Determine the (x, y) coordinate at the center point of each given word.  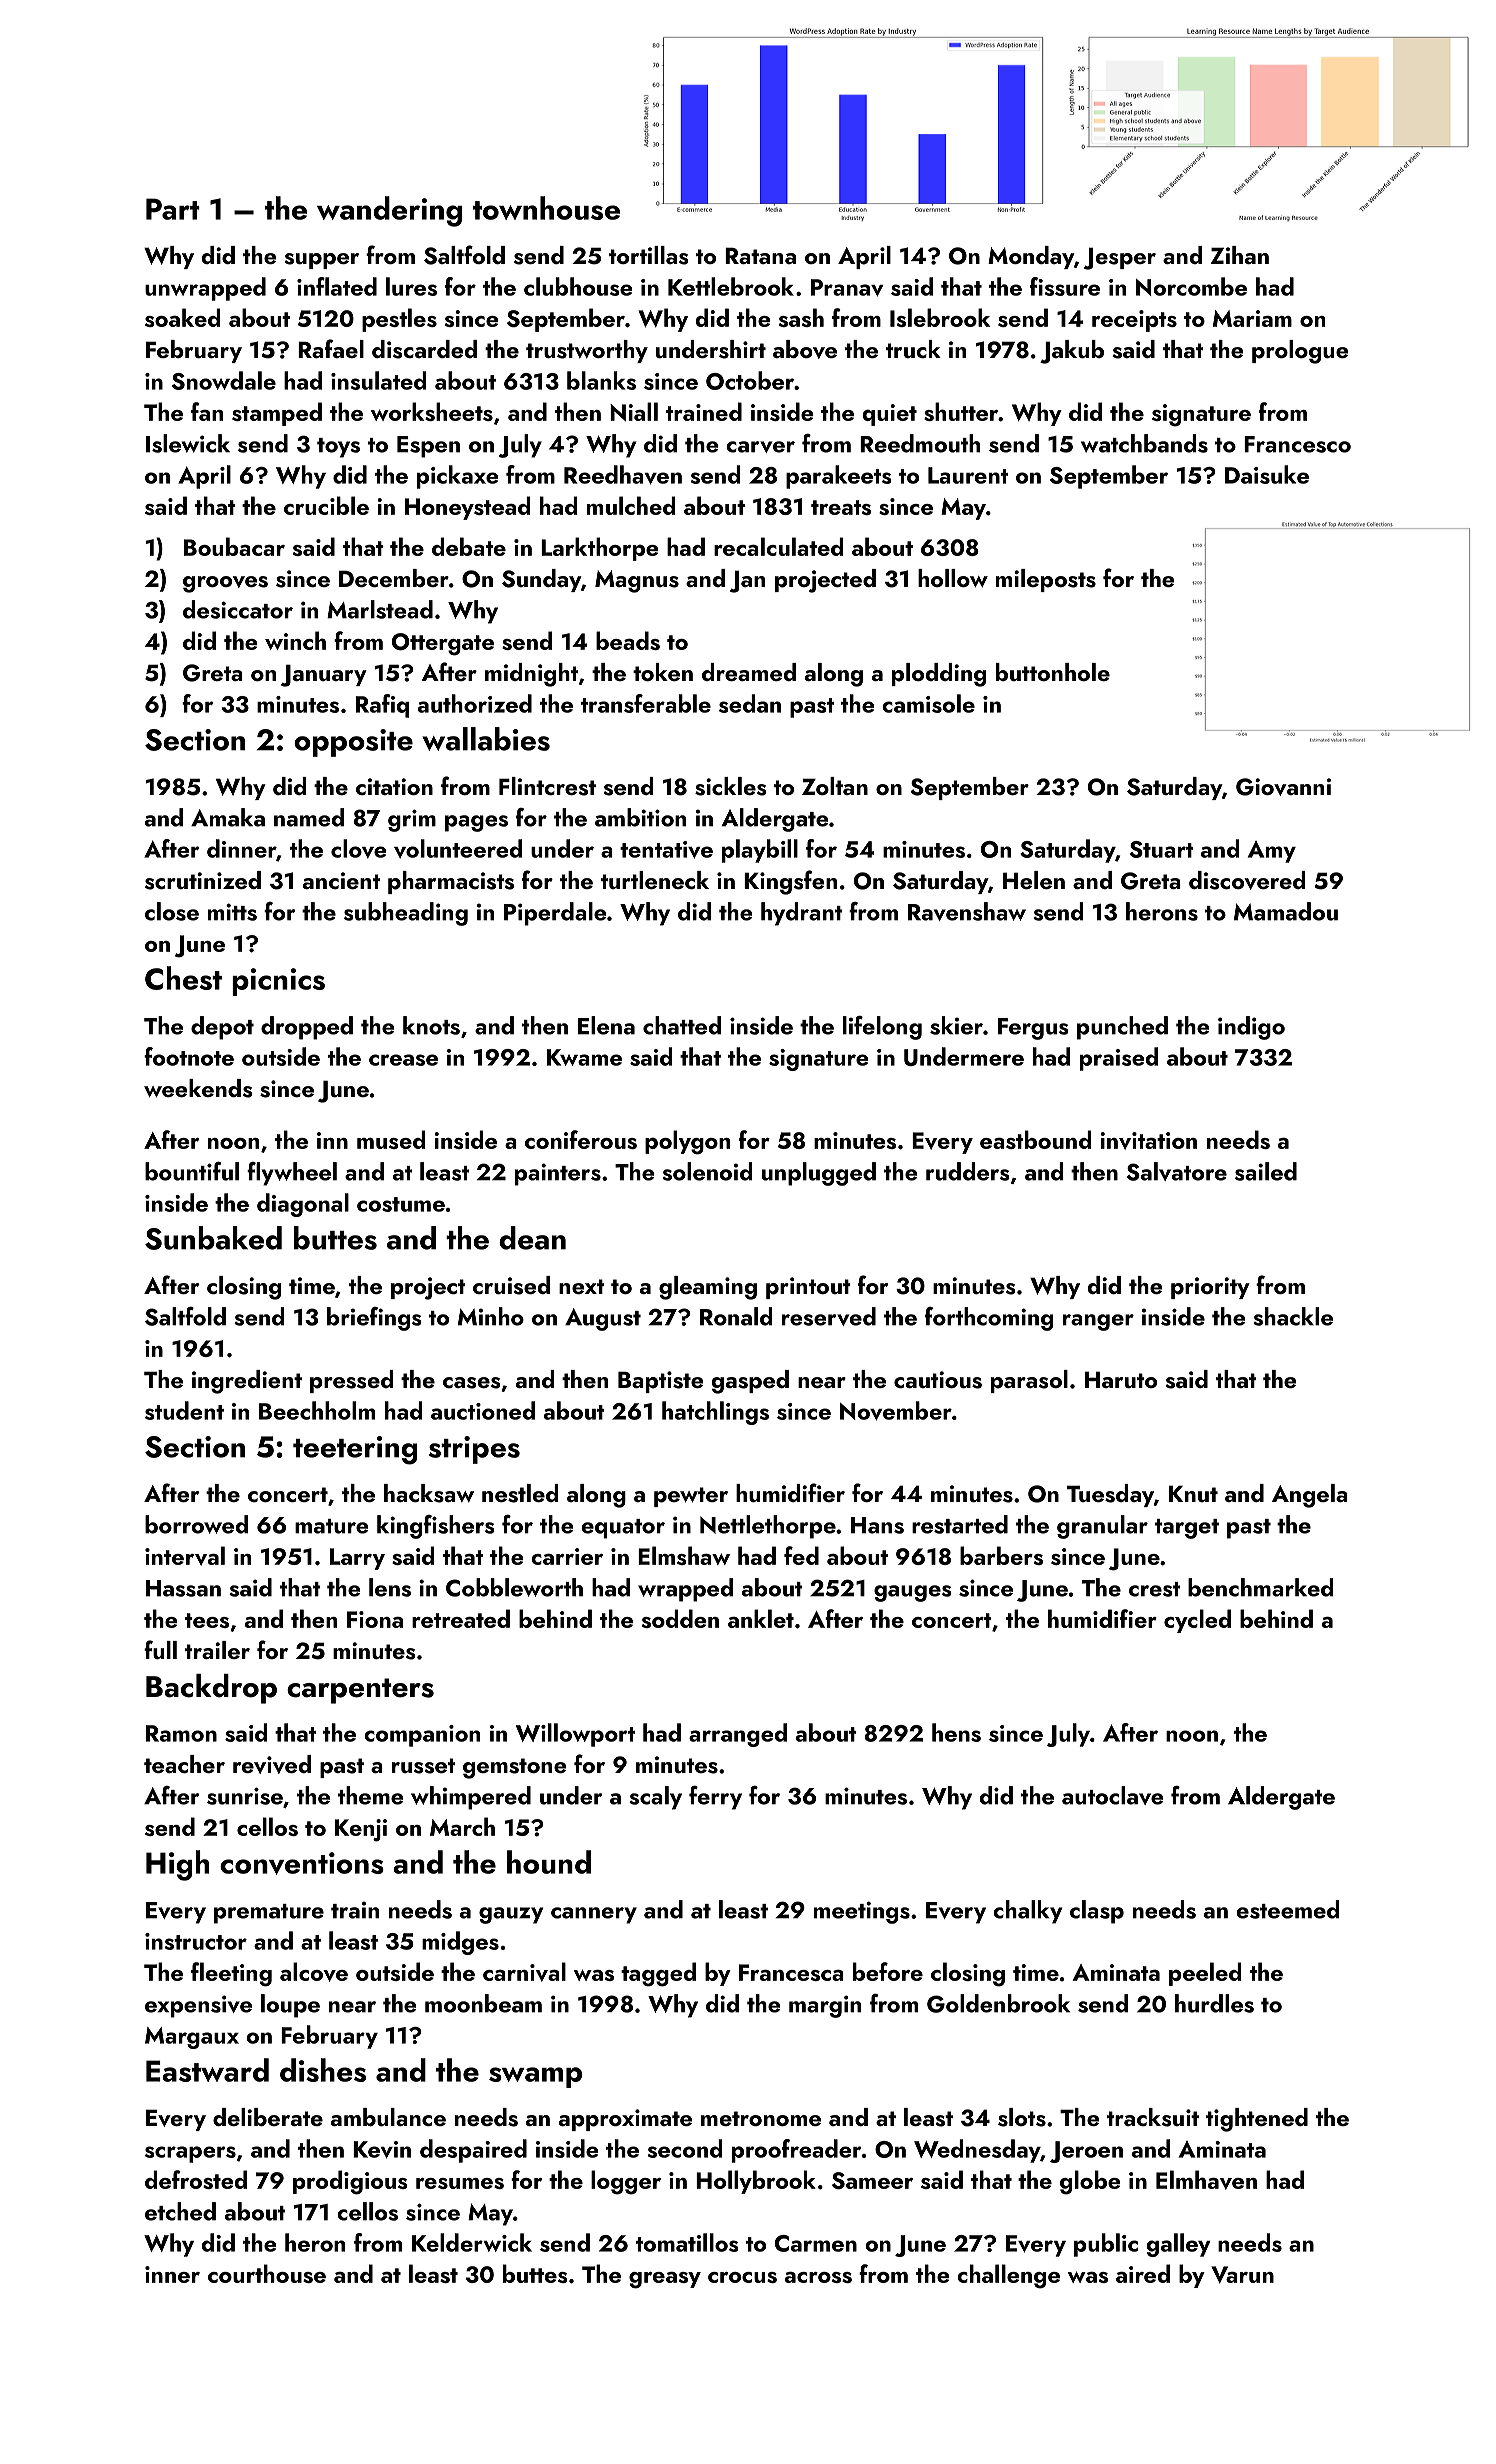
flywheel (292, 1174)
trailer (217, 1650)
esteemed (1288, 1909)
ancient (341, 880)
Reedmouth (920, 443)
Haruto (1121, 1379)
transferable (646, 703)
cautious (938, 1380)
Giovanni (1283, 787)
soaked (182, 317)
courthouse (267, 2273)
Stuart (1162, 849)
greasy (665, 2280)
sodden (680, 1618)
